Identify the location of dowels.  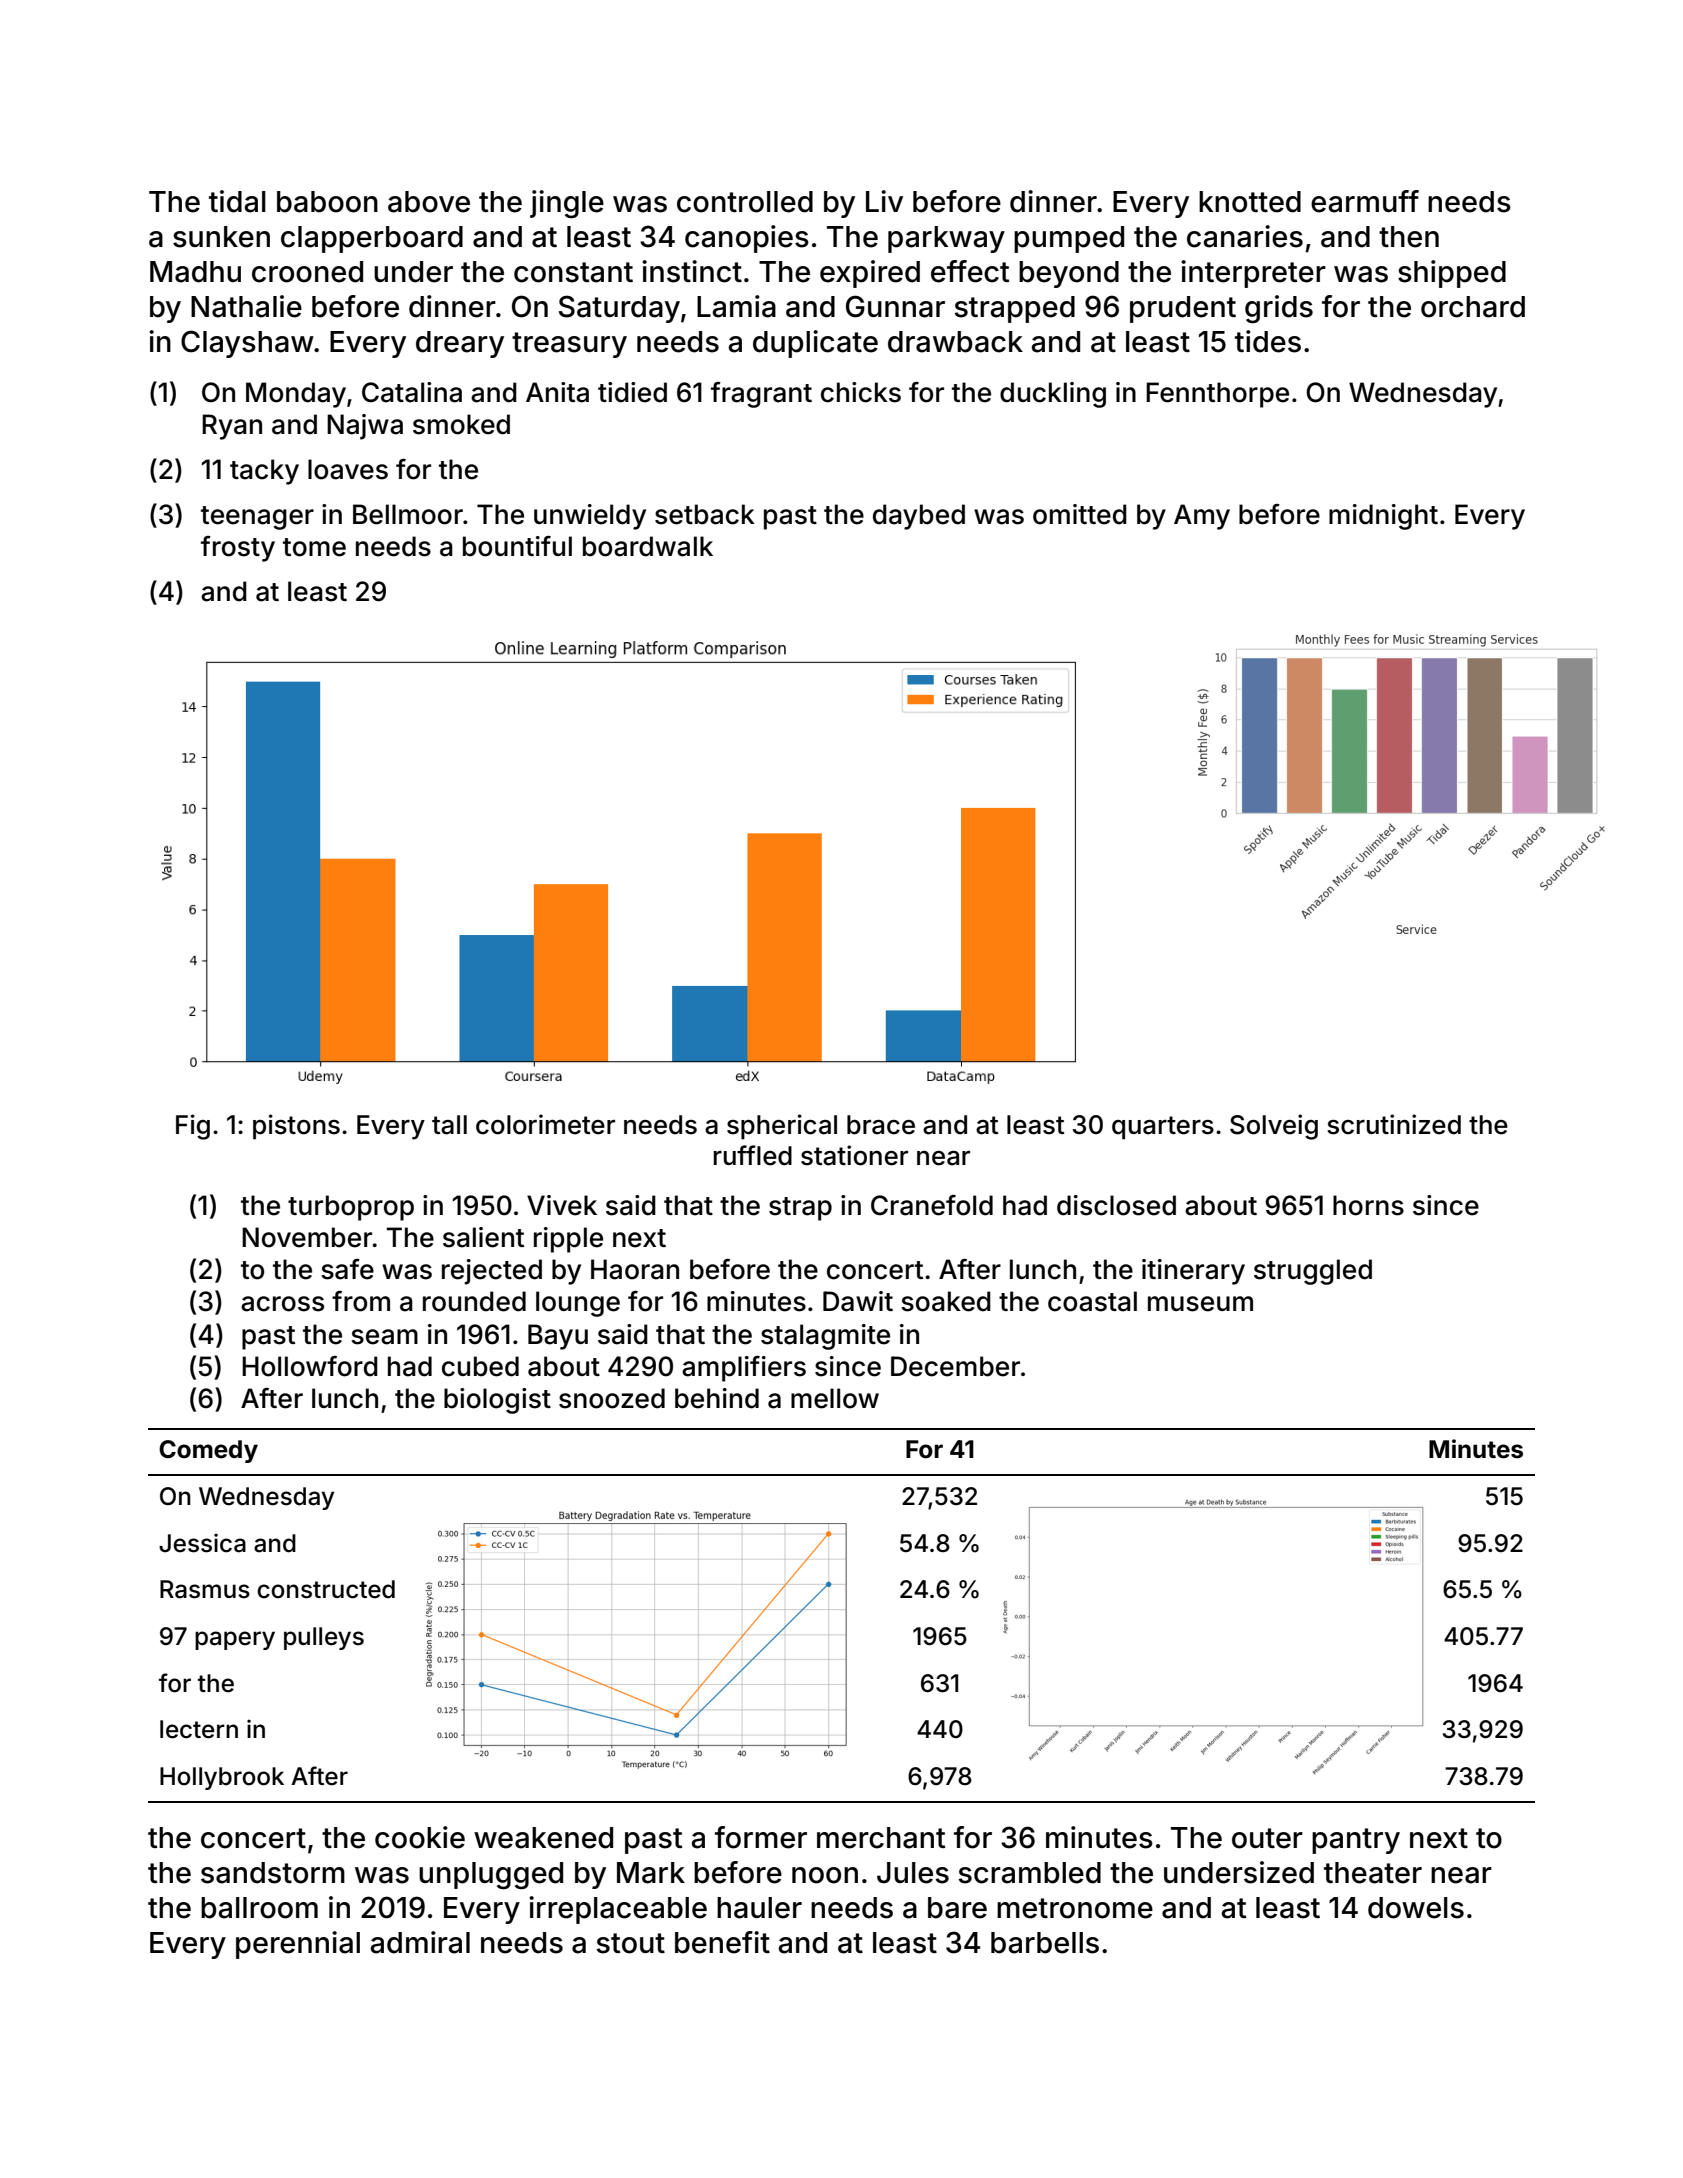
(1416, 1908).
